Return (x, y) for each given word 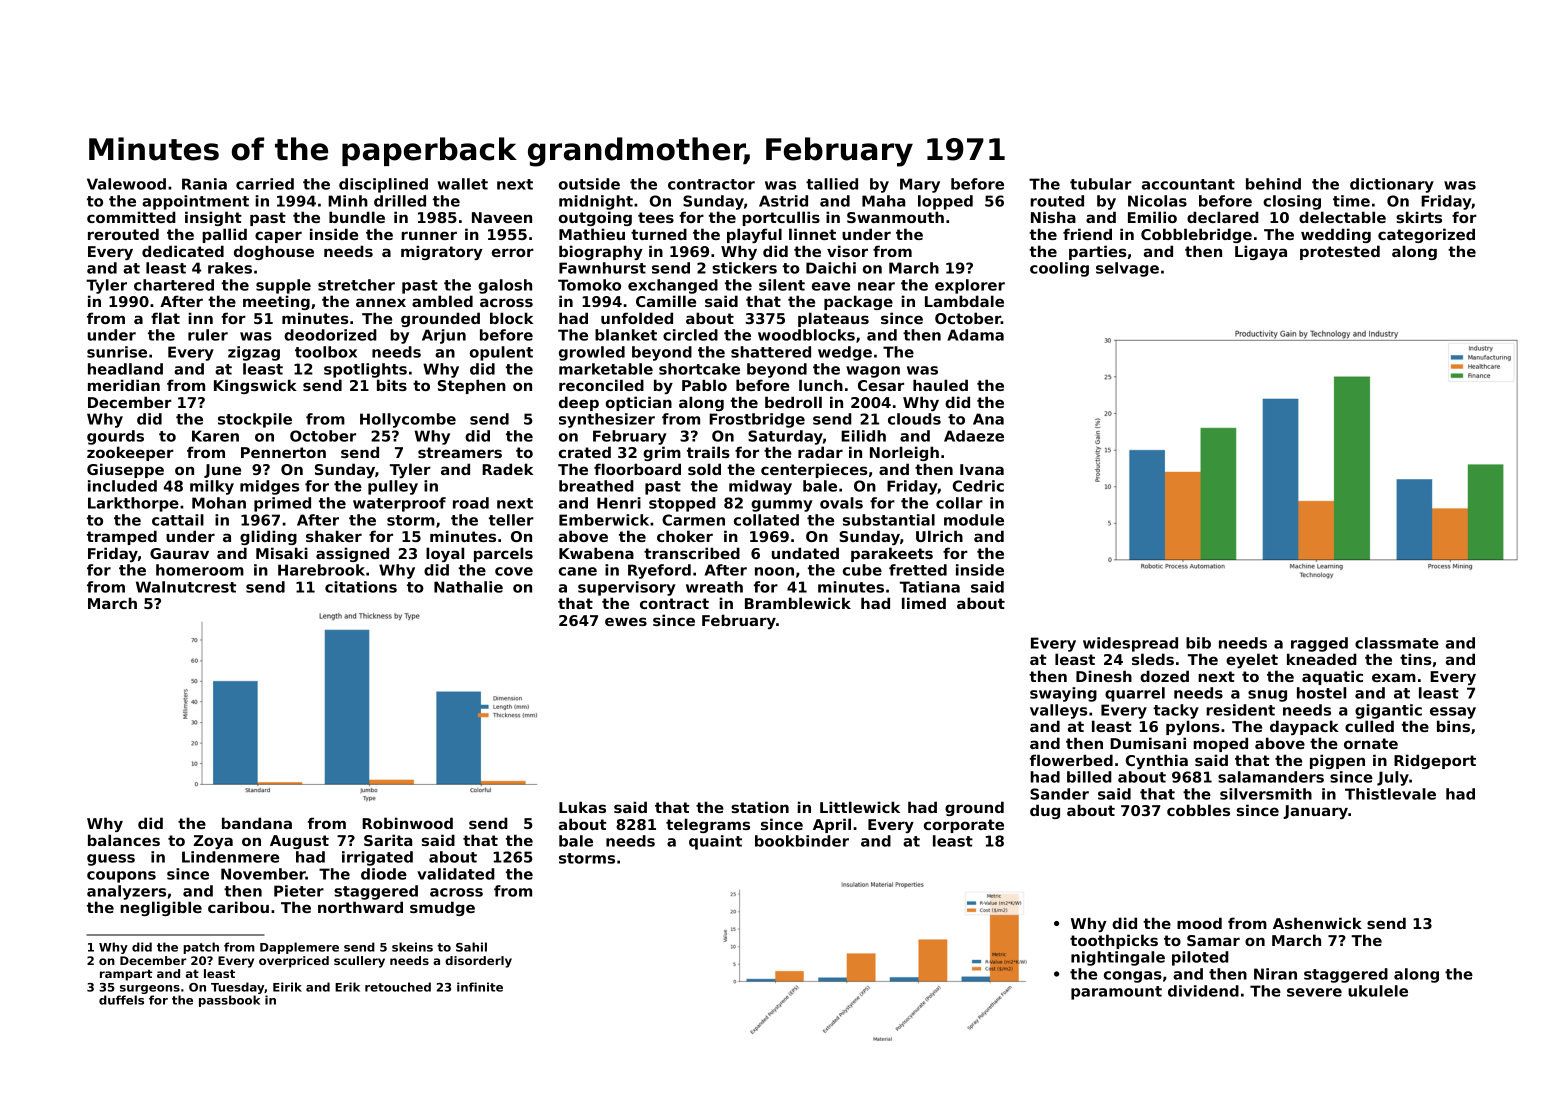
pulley (393, 487)
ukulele (1378, 991)
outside (589, 184)
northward (360, 907)
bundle (357, 217)
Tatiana (930, 587)
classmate (1397, 643)
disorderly (478, 962)
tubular (1101, 184)
